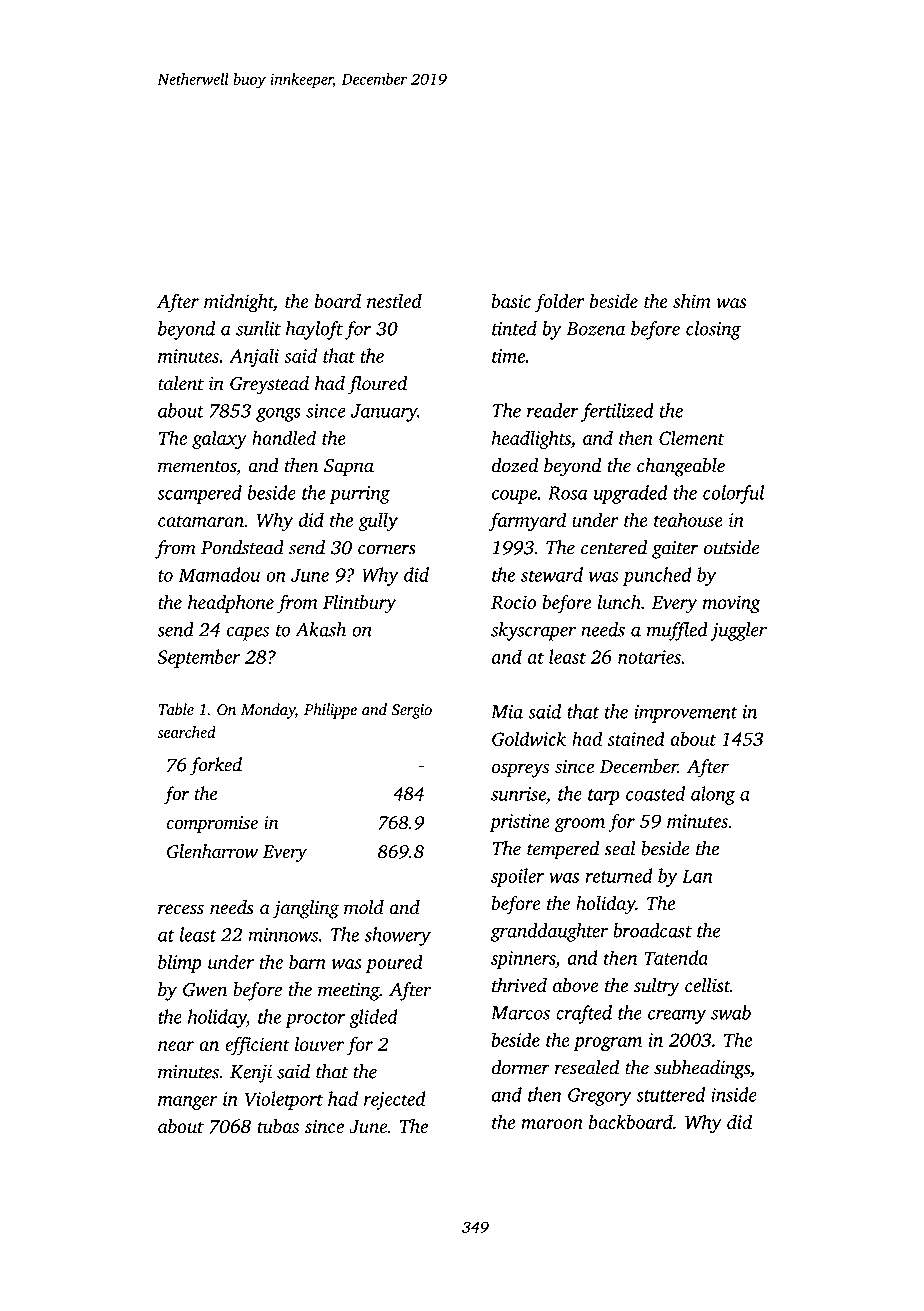 This screenshot has width=924, height=1311. Describe the element at coordinates (199, 494) in the screenshot. I see `scampered` at that location.
